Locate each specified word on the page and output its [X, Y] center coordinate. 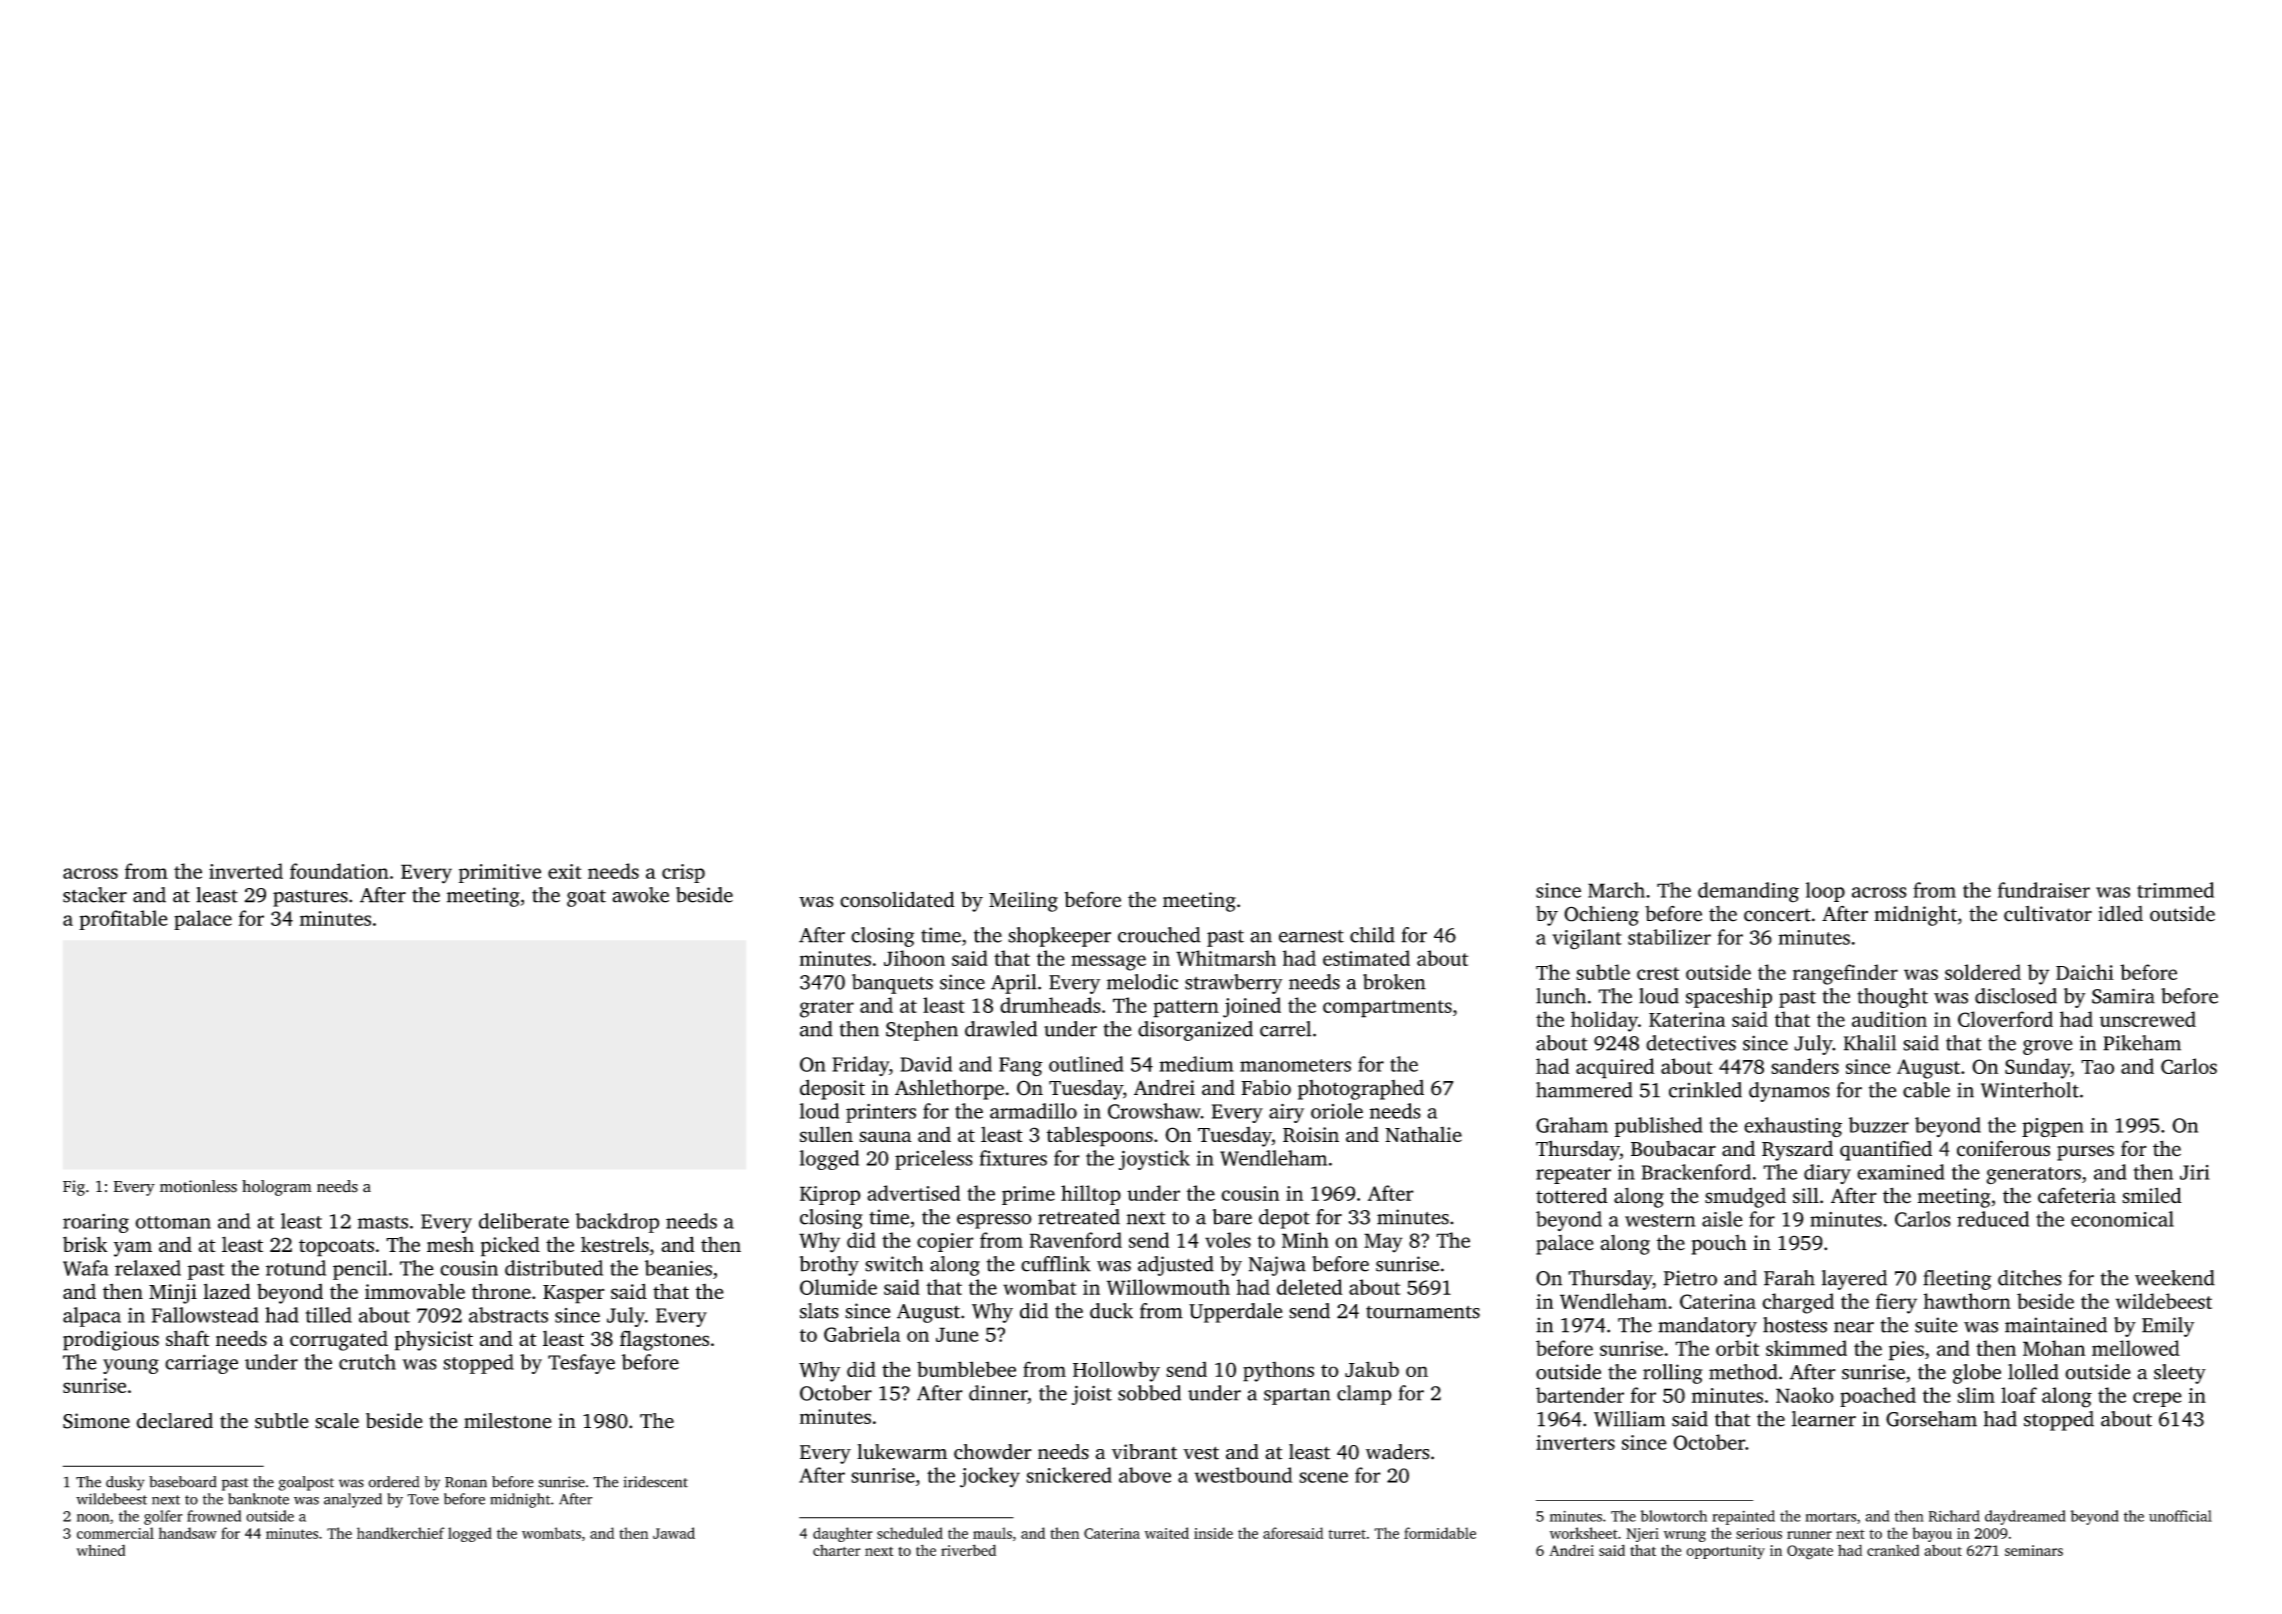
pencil [360, 1270]
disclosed [2016, 996]
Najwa [1277, 1266]
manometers [1295, 1065]
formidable [1440, 1533]
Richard [1954, 1516]
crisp [683, 873]
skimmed [1806, 1348]
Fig [74, 1188]
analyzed [353, 1500]
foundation [339, 871]
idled [2120, 914]
